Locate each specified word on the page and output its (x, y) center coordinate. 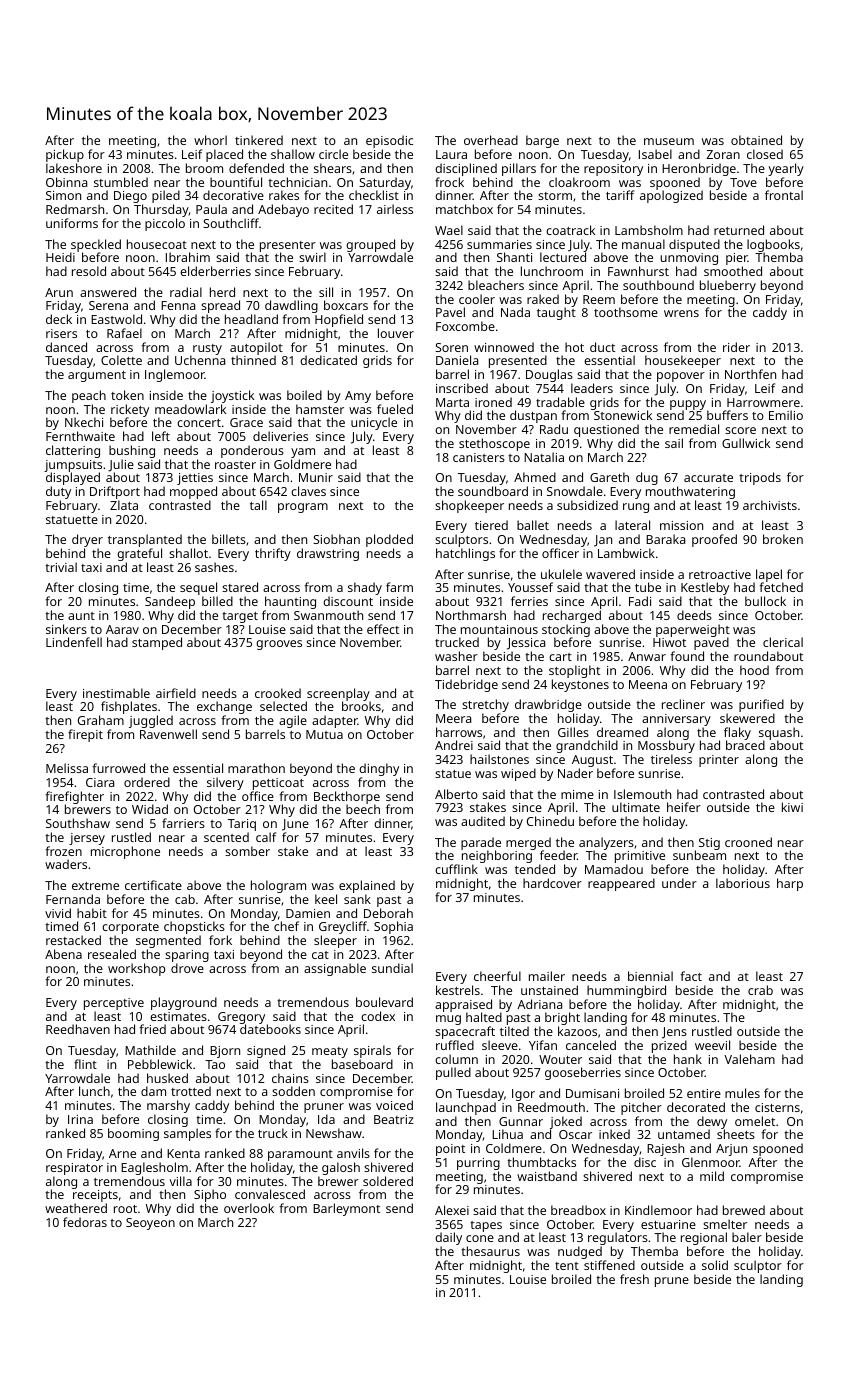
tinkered (259, 140)
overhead (491, 140)
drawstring (328, 554)
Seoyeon (150, 1224)
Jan (603, 541)
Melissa (67, 768)
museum (669, 141)
